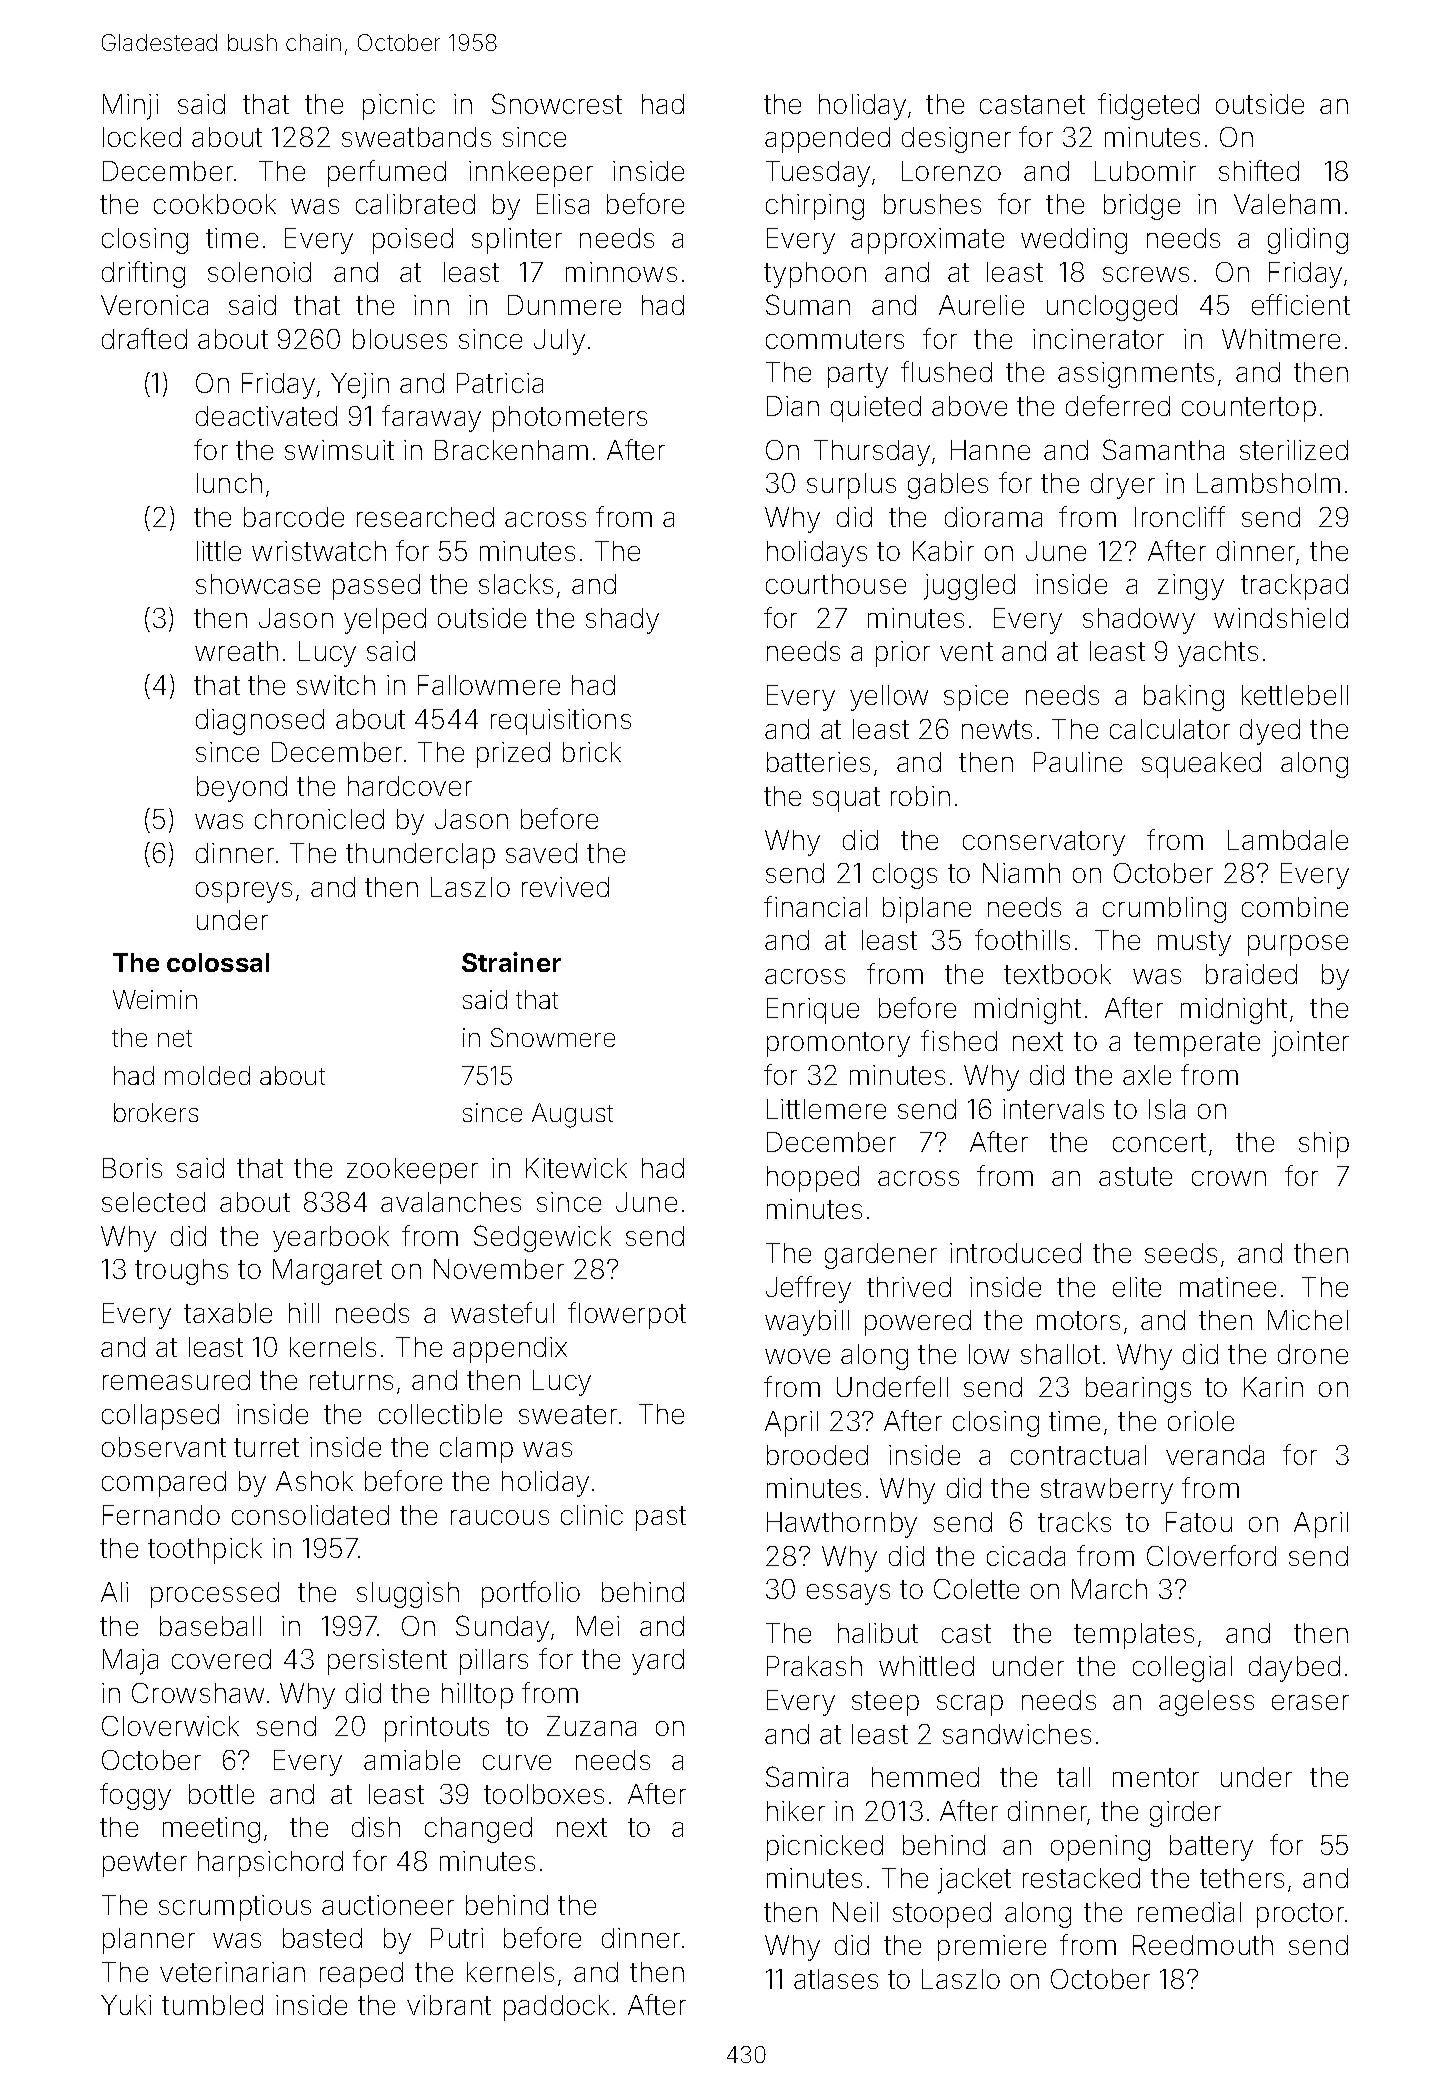  What do you see at coordinates (827, 140) in the screenshot?
I see `appended` at bounding box center [827, 140].
